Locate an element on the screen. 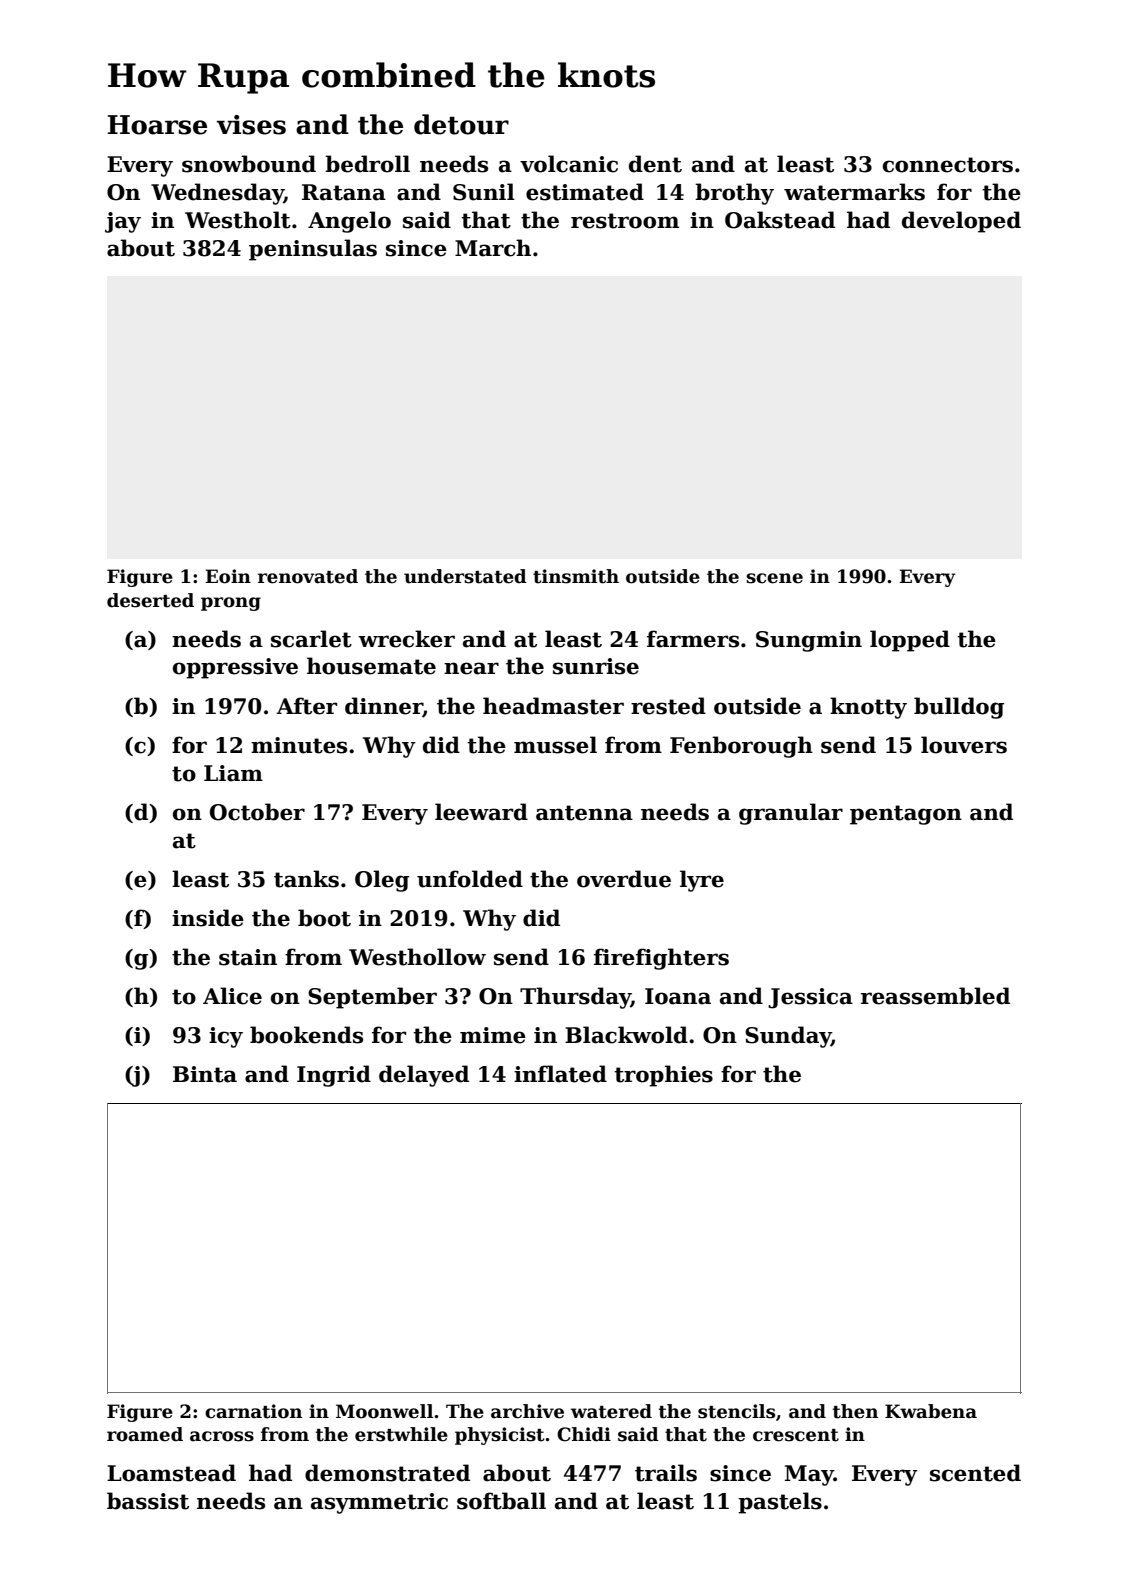  watered is located at coordinates (611, 1411).
